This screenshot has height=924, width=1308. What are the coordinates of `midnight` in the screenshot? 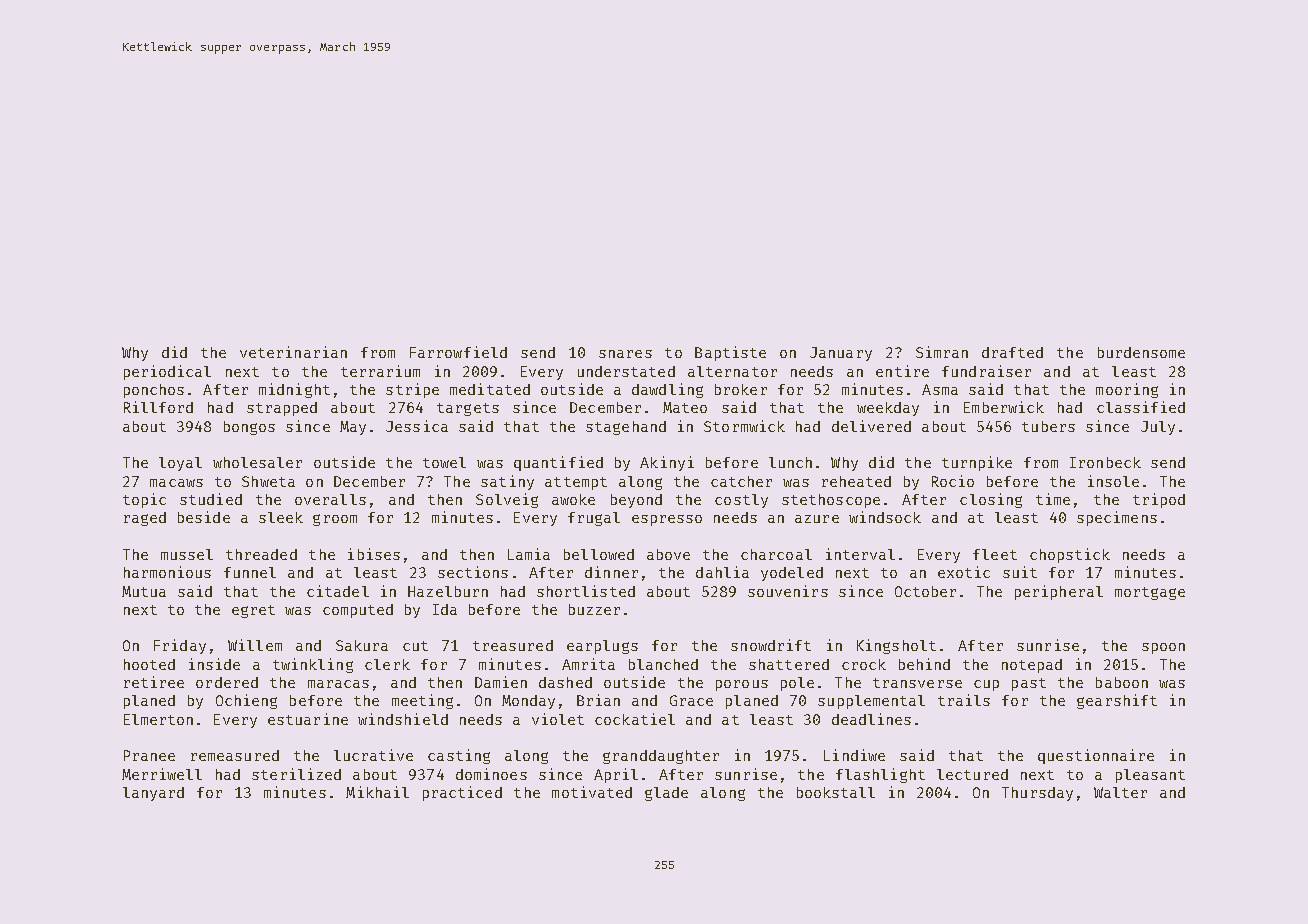 It's located at (294, 390).
